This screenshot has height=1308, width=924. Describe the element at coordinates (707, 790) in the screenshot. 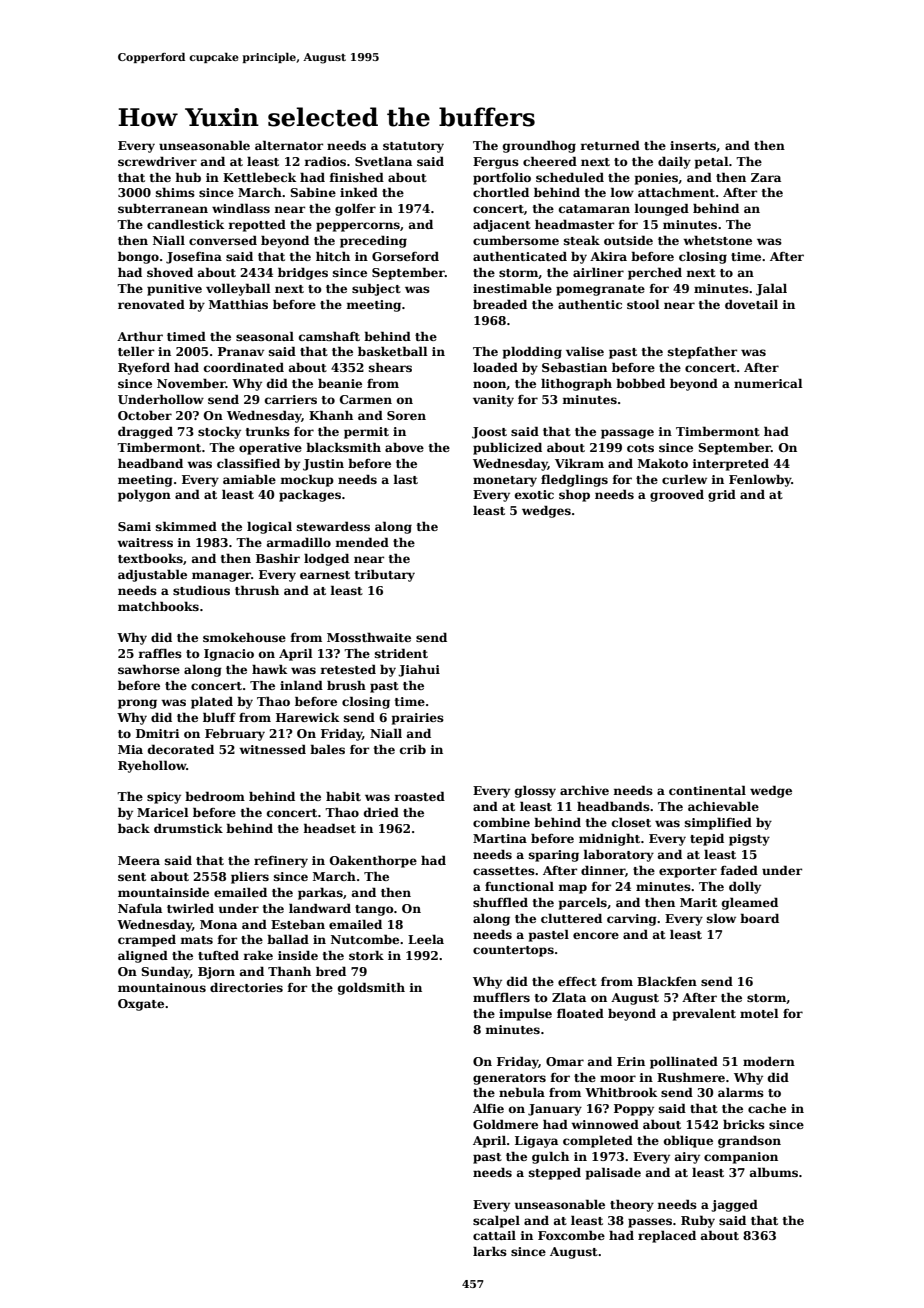

I see `continental` at that location.
